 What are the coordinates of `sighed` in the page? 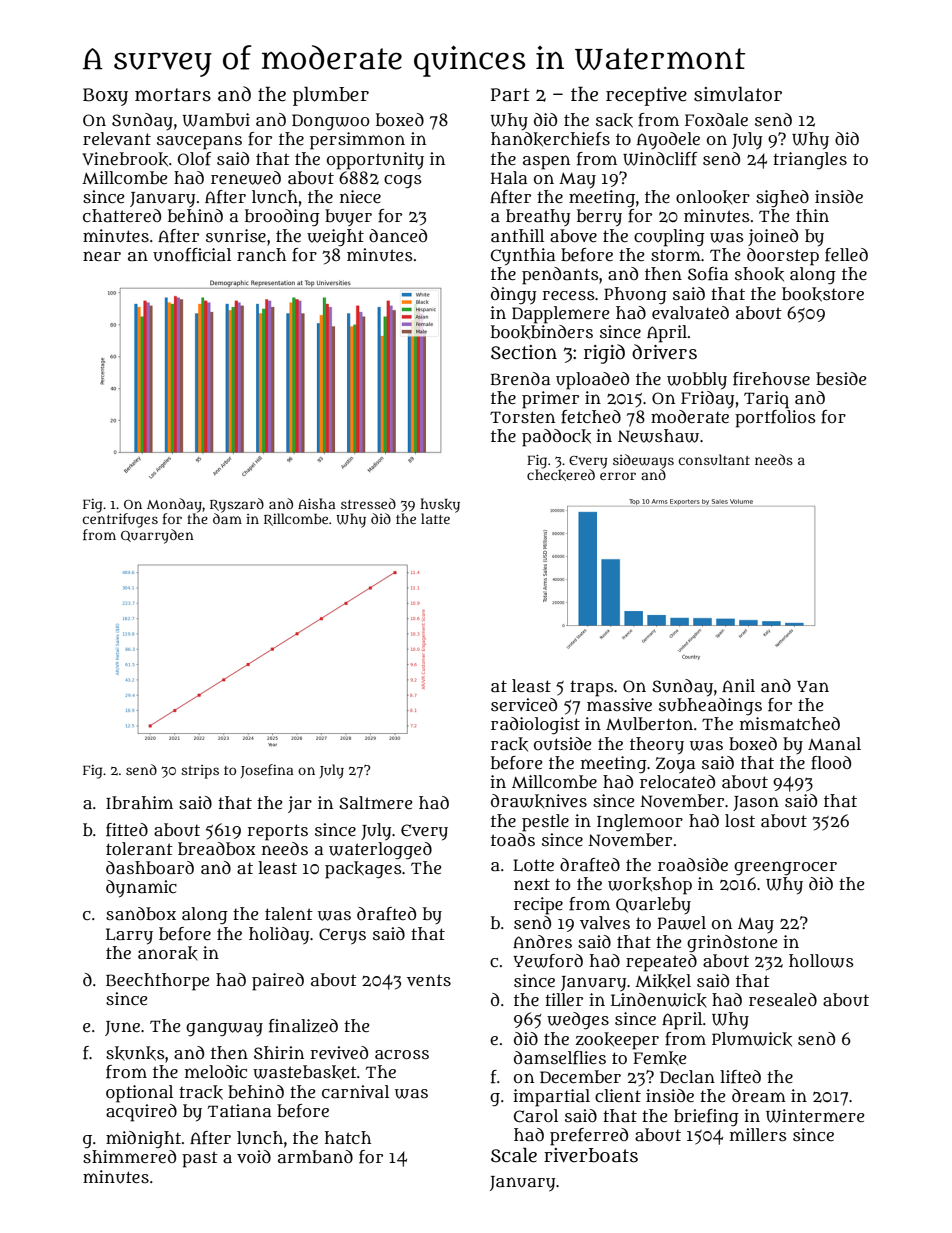 It's located at (782, 199).
